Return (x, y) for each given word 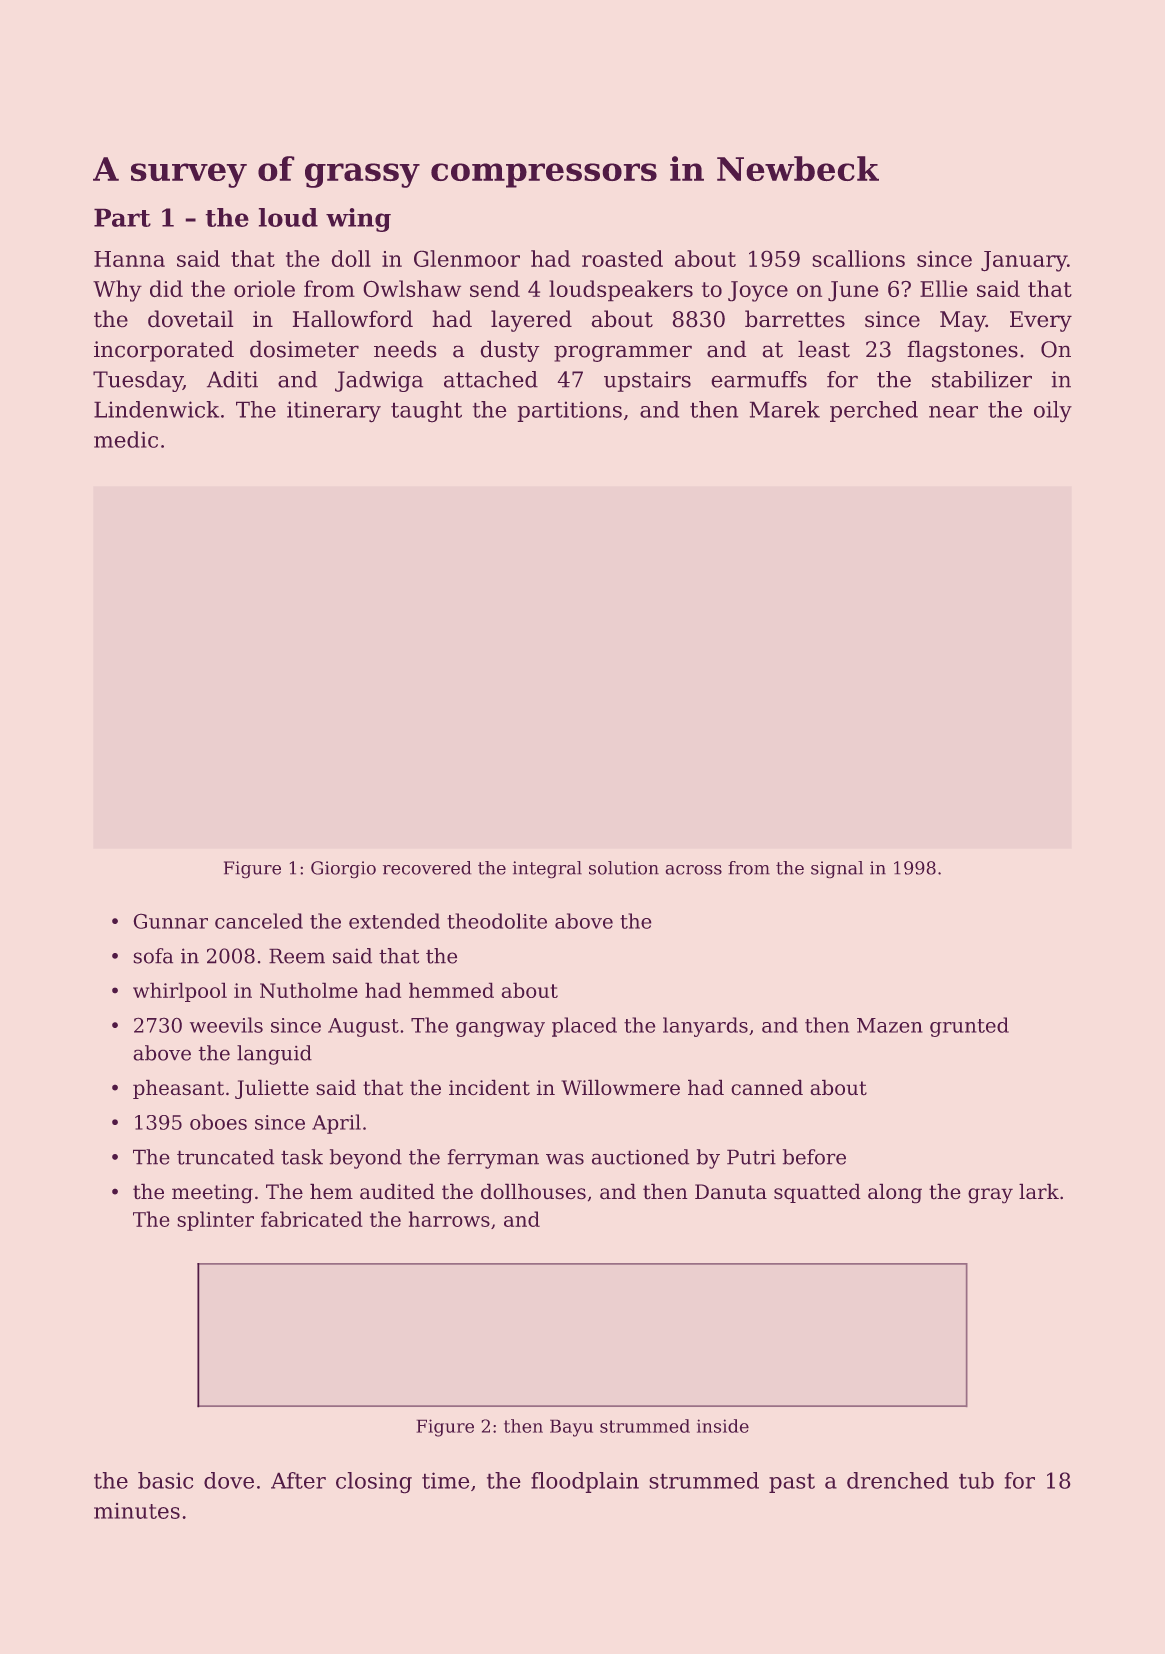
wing (358, 220)
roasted (622, 258)
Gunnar (170, 921)
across (693, 870)
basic (165, 1480)
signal (837, 870)
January (1024, 261)
